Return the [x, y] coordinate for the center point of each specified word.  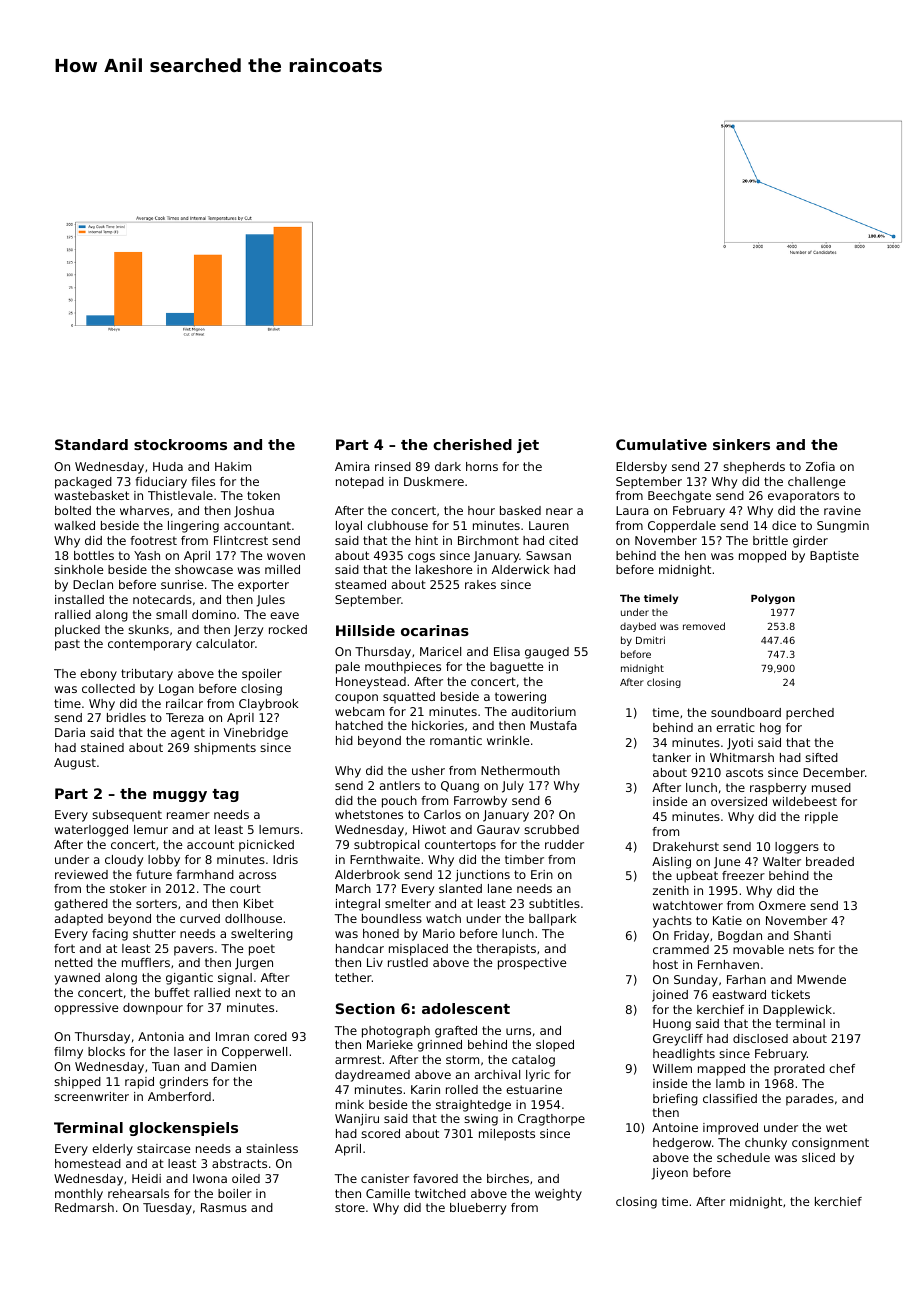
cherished [472, 444]
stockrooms [180, 444]
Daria [70, 732]
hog [770, 729]
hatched [359, 725]
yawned [77, 979]
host [665, 964]
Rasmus [224, 1207]
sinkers [741, 444]
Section [365, 1008]
